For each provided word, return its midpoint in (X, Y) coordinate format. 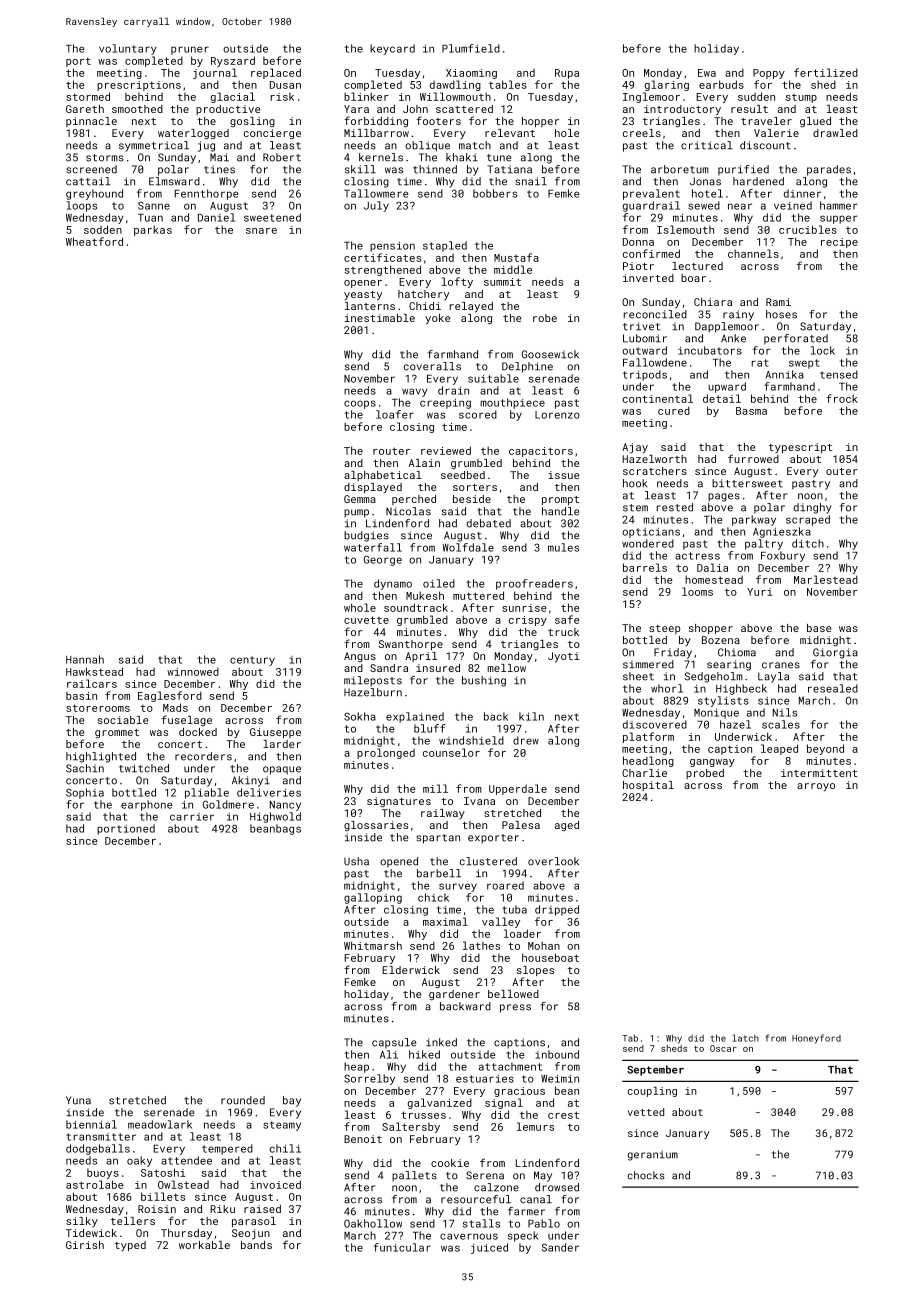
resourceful (476, 1199)
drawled (835, 133)
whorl (667, 688)
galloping (373, 898)
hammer (839, 205)
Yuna (78, 1100)
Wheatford (94, 241)
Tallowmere (376, 193)
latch (746, 1038)
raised (262, 1209)
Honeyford (816, 1039)
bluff (430, 728)
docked (198, 732)
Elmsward (174, 181)
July (376, 206)
